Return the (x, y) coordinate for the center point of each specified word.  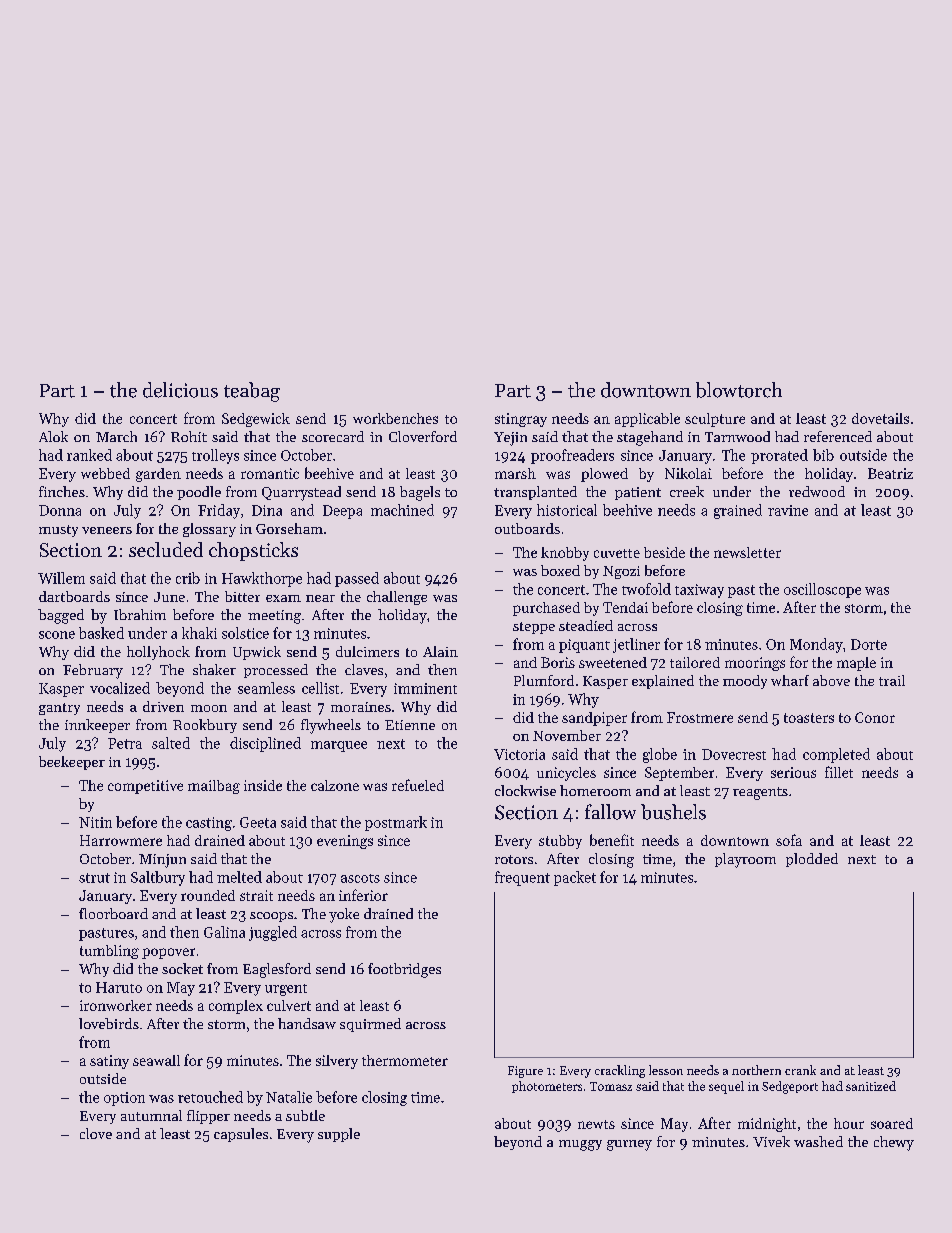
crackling (620, 1071)
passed (357, 579)
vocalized (120, 688)
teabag (252, 392)
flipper (208, 1117)
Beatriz (890, 473)
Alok (53, 436)
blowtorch (739, 390)
